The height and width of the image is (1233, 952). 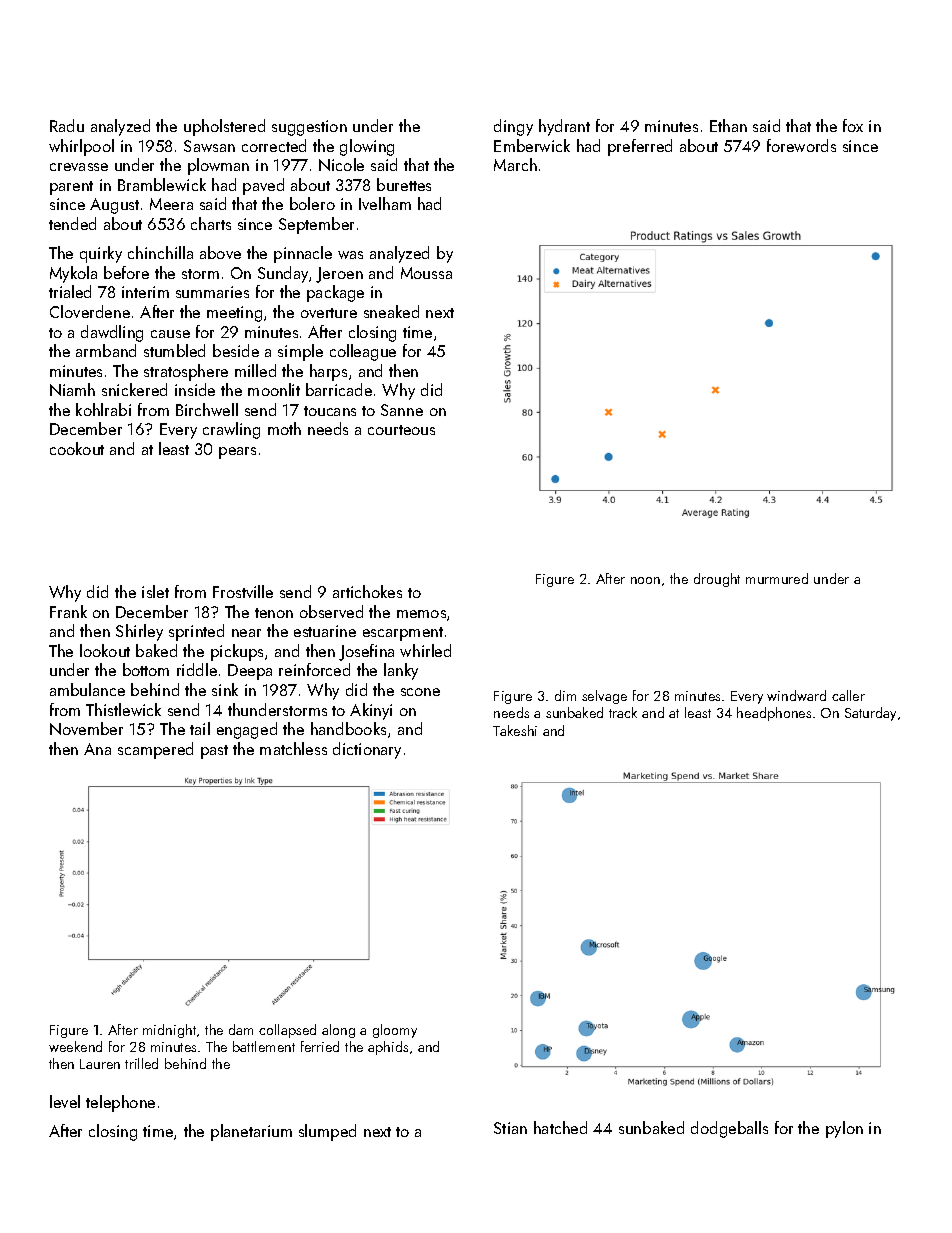 I want to click on Ethan, so click(x=728, y=125).
